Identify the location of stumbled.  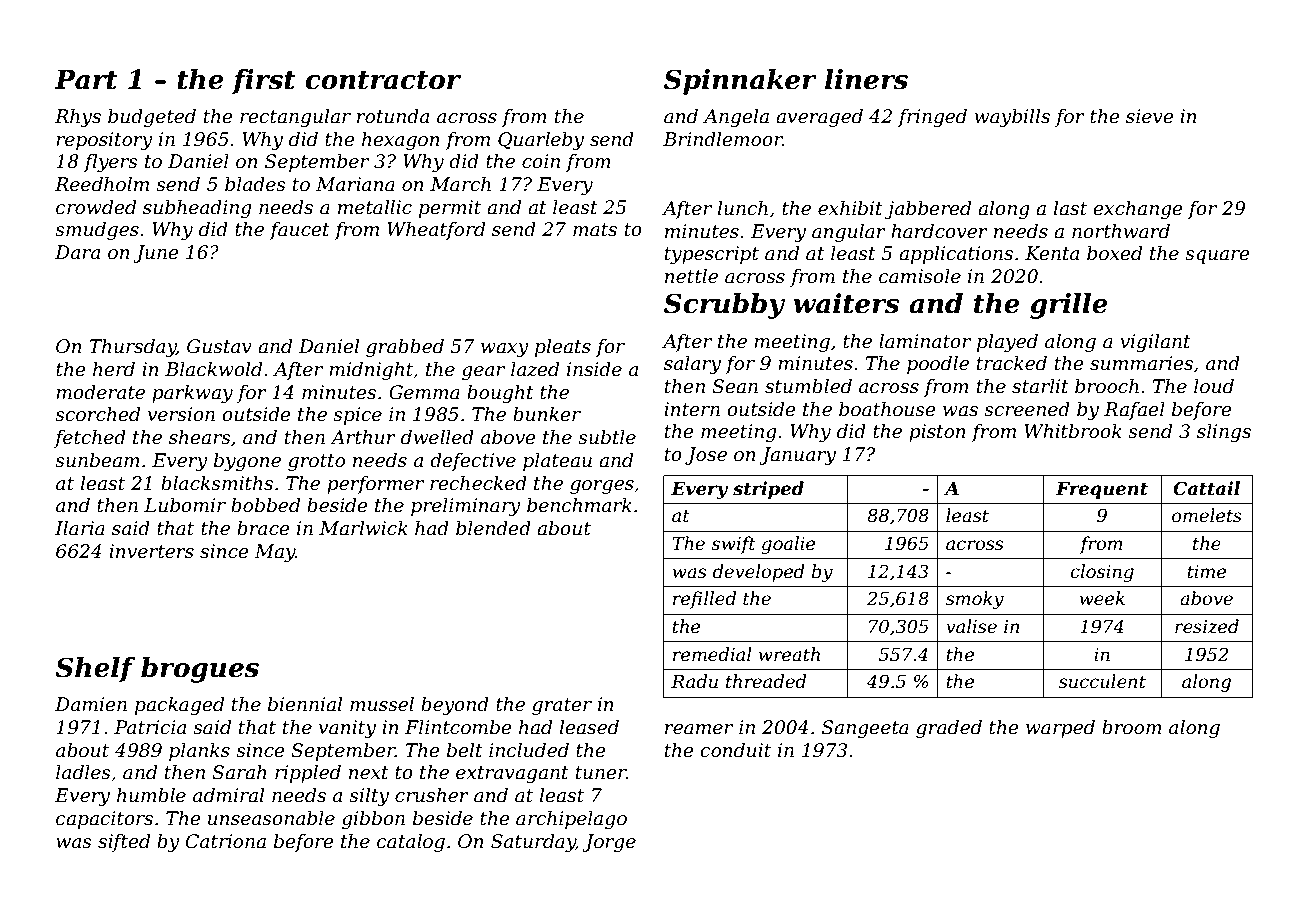
(808, 386).
